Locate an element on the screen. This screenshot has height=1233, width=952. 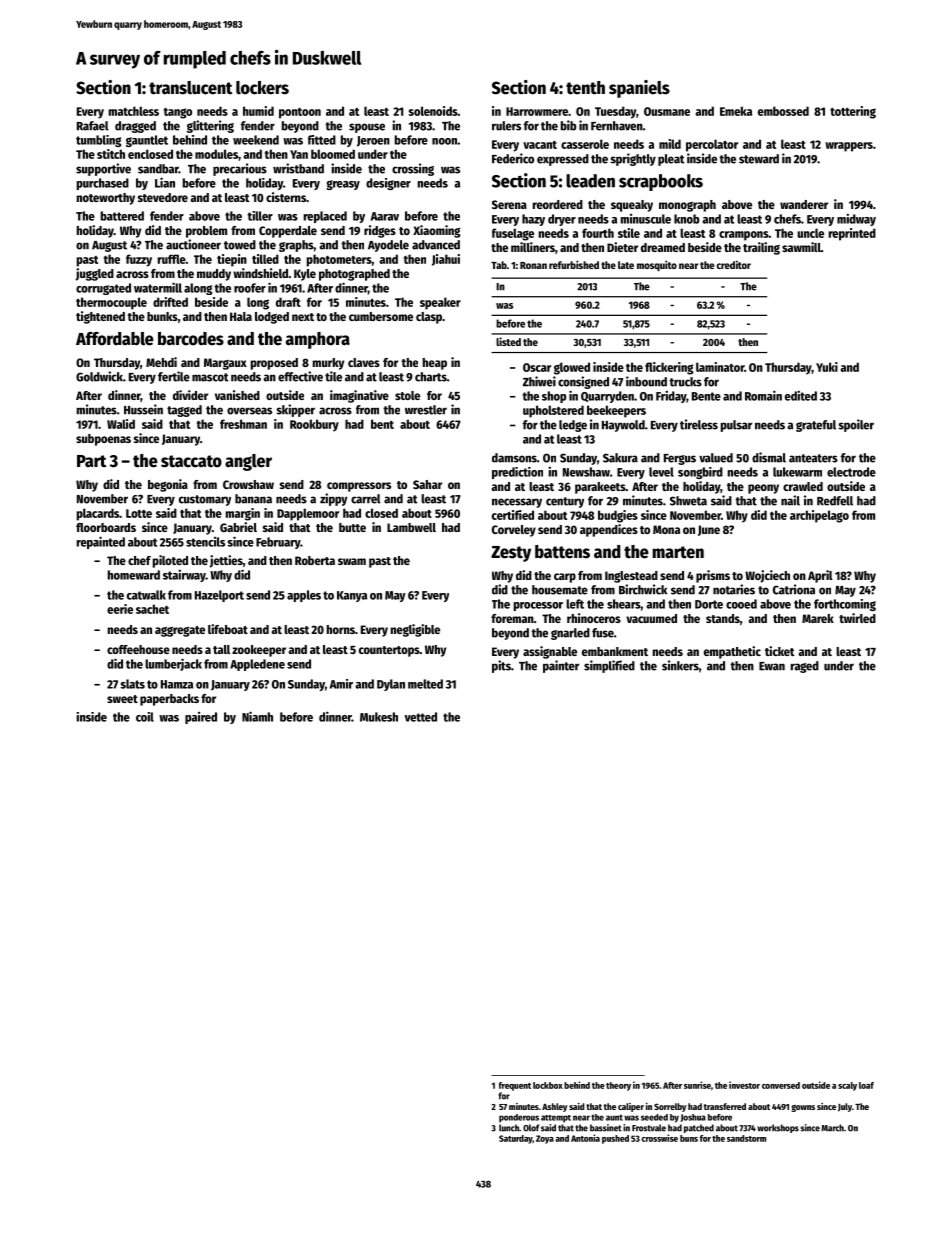
Niamh is located at coordinates (257, 716).
